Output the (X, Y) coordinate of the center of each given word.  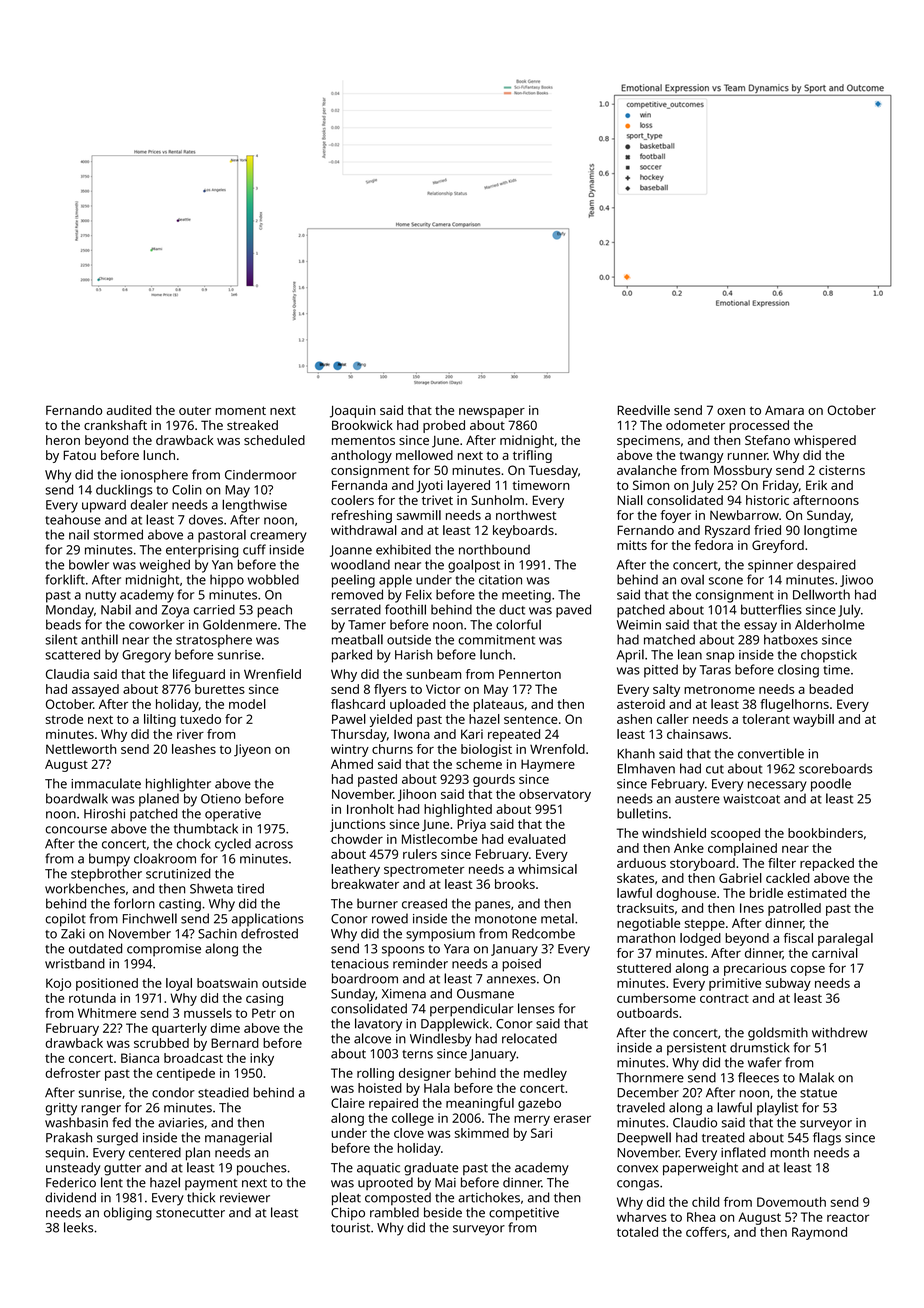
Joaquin (353, 411)
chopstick (829, 656)
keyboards (523, 531)
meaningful (480, 1104)
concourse (76, 830)
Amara (784, 410)
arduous (641, 863)
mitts (632, 545)
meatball (357, 639)
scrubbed (161, 1043)
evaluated (536, 839)
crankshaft (115, 425)
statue (818, 1093)
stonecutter (190, 1213)
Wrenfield (272, 674)
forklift (65, 579)
